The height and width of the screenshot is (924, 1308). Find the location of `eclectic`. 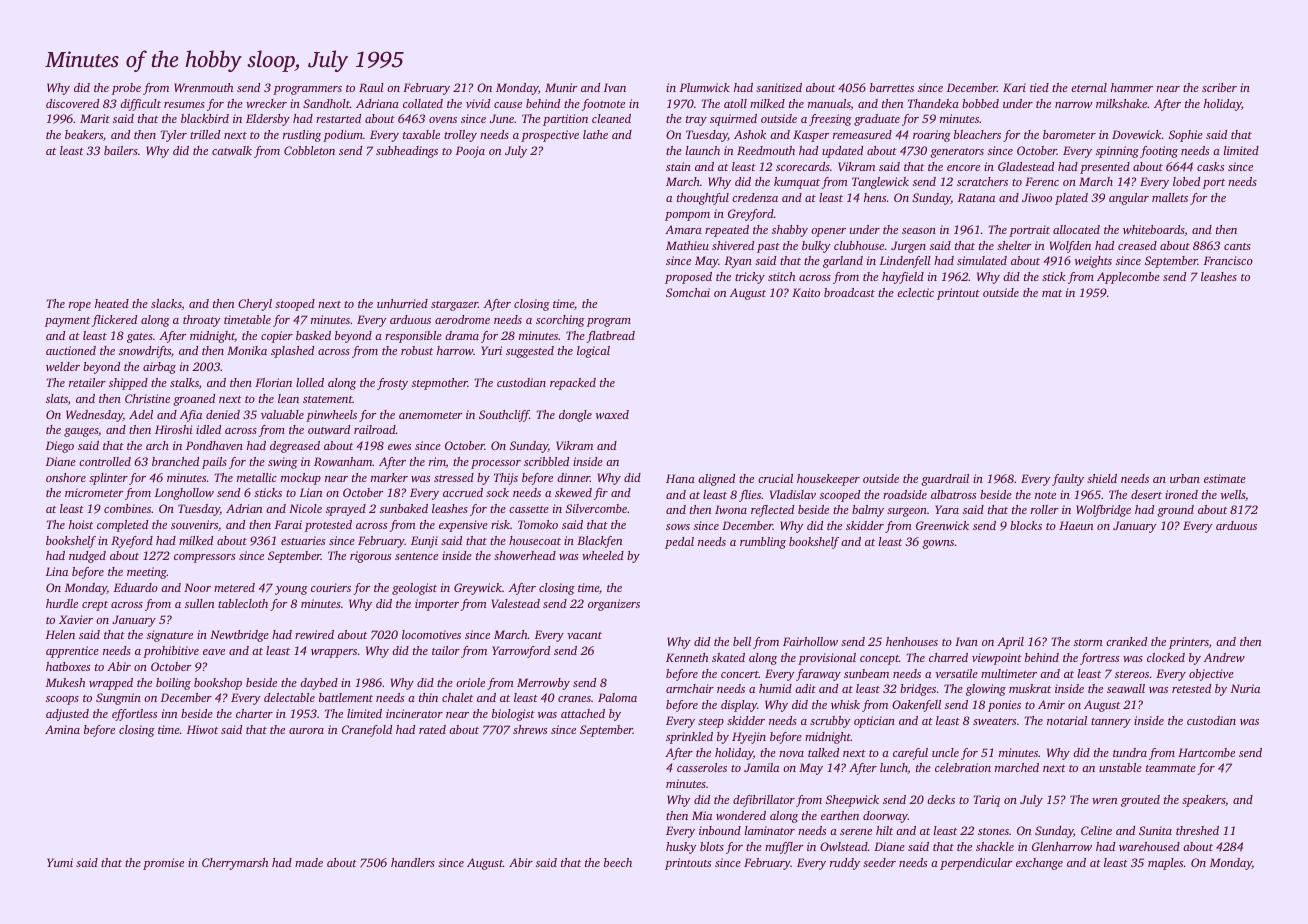

eclectic is located at coordinates (915, 292).
